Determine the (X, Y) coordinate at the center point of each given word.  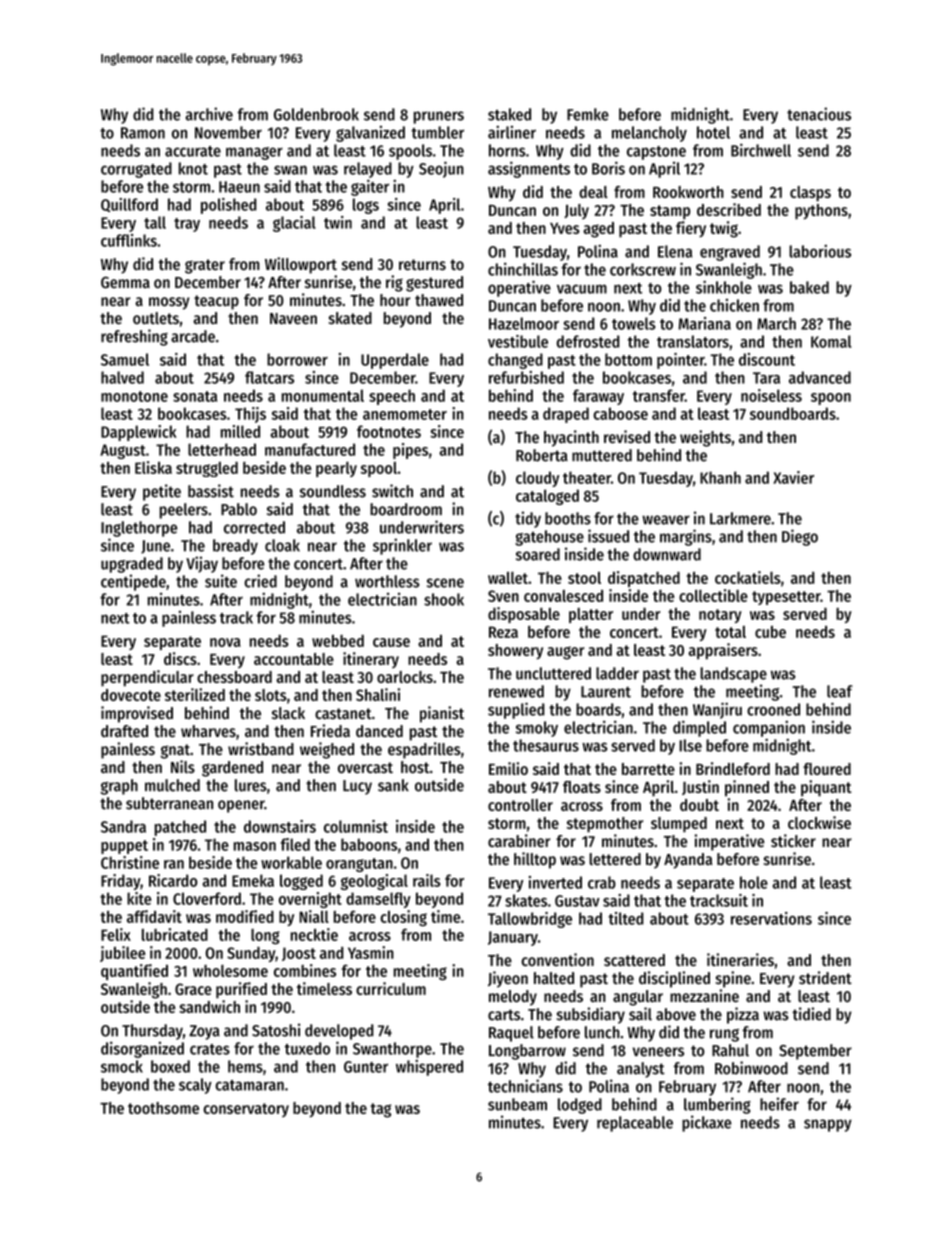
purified (241, 990)
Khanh (720, 477)
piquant (826, 788)
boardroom (406, 509)
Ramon (143, 133)
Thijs (250, 415)
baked (809, 287)
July (576, 211)
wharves (208, 731)
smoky (537, 729)
